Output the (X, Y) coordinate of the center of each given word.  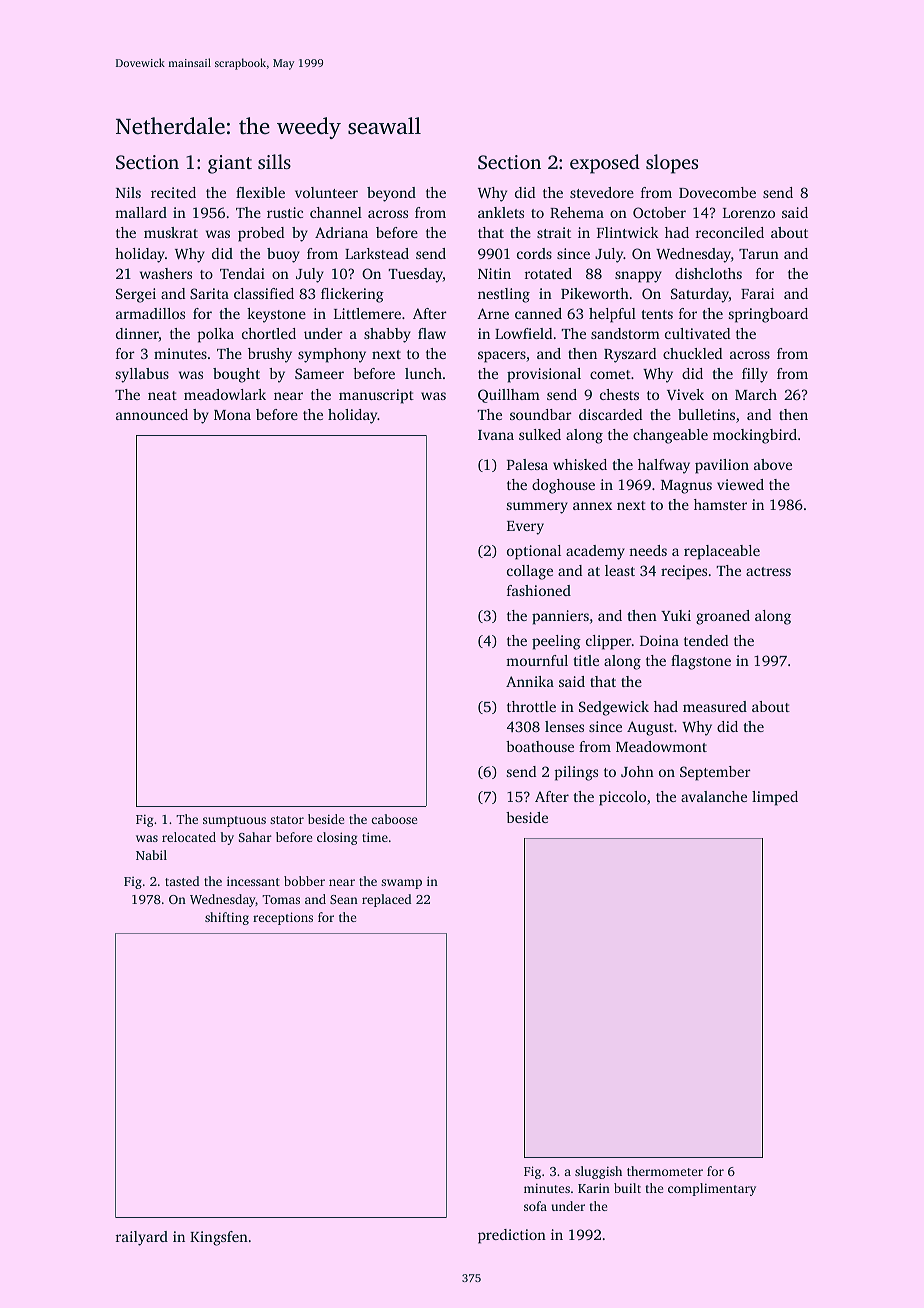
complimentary (712, 1189)
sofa (535, 1206)
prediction (512, 1236)
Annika (530, 681)
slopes (672, 164)
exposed (605, 164)
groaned (723, 617)
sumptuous (234, 821)
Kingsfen (219, 1238)
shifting (227, 918)
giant (230, 164)
